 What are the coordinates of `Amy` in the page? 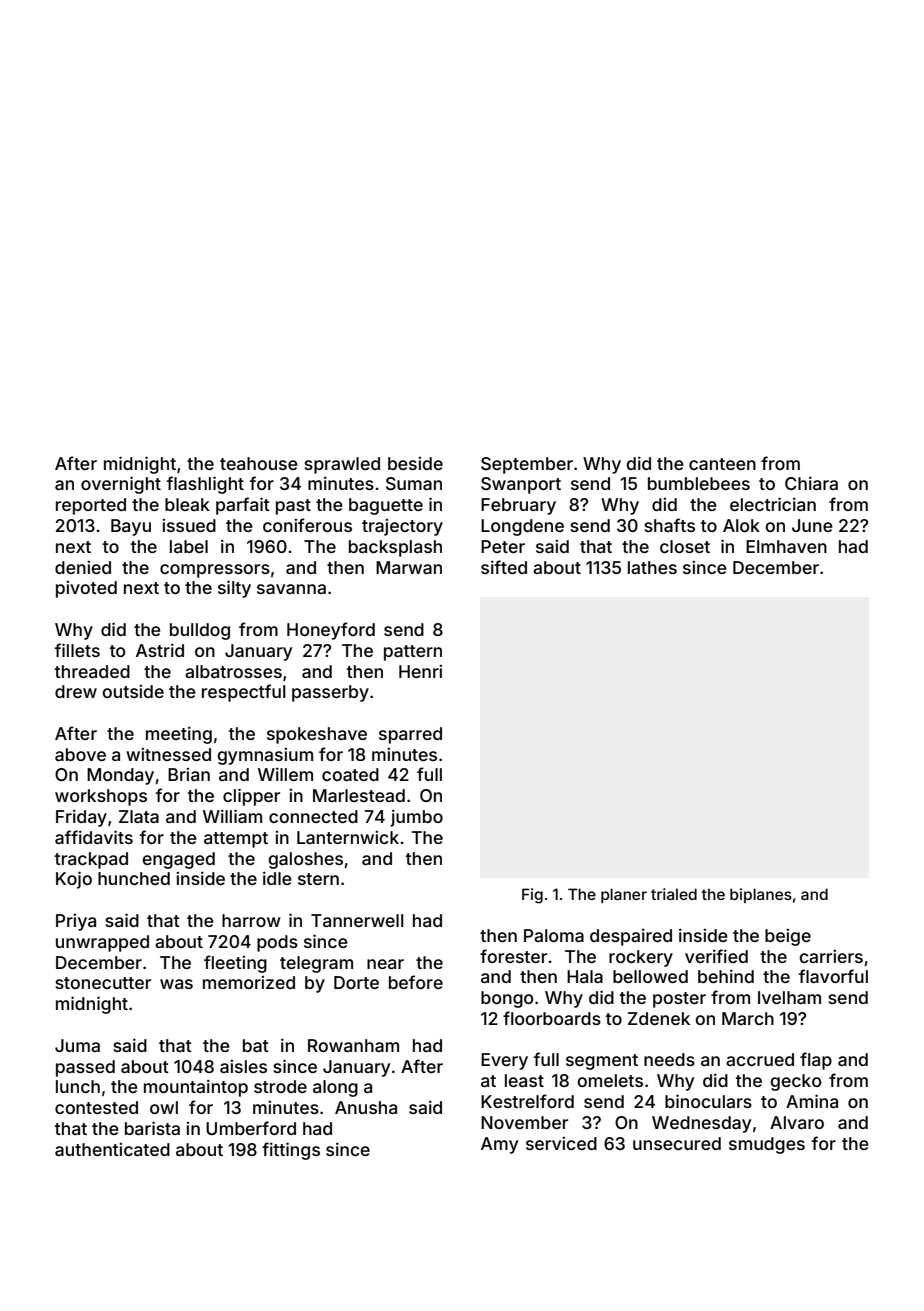 It's located at (499, 1145).
